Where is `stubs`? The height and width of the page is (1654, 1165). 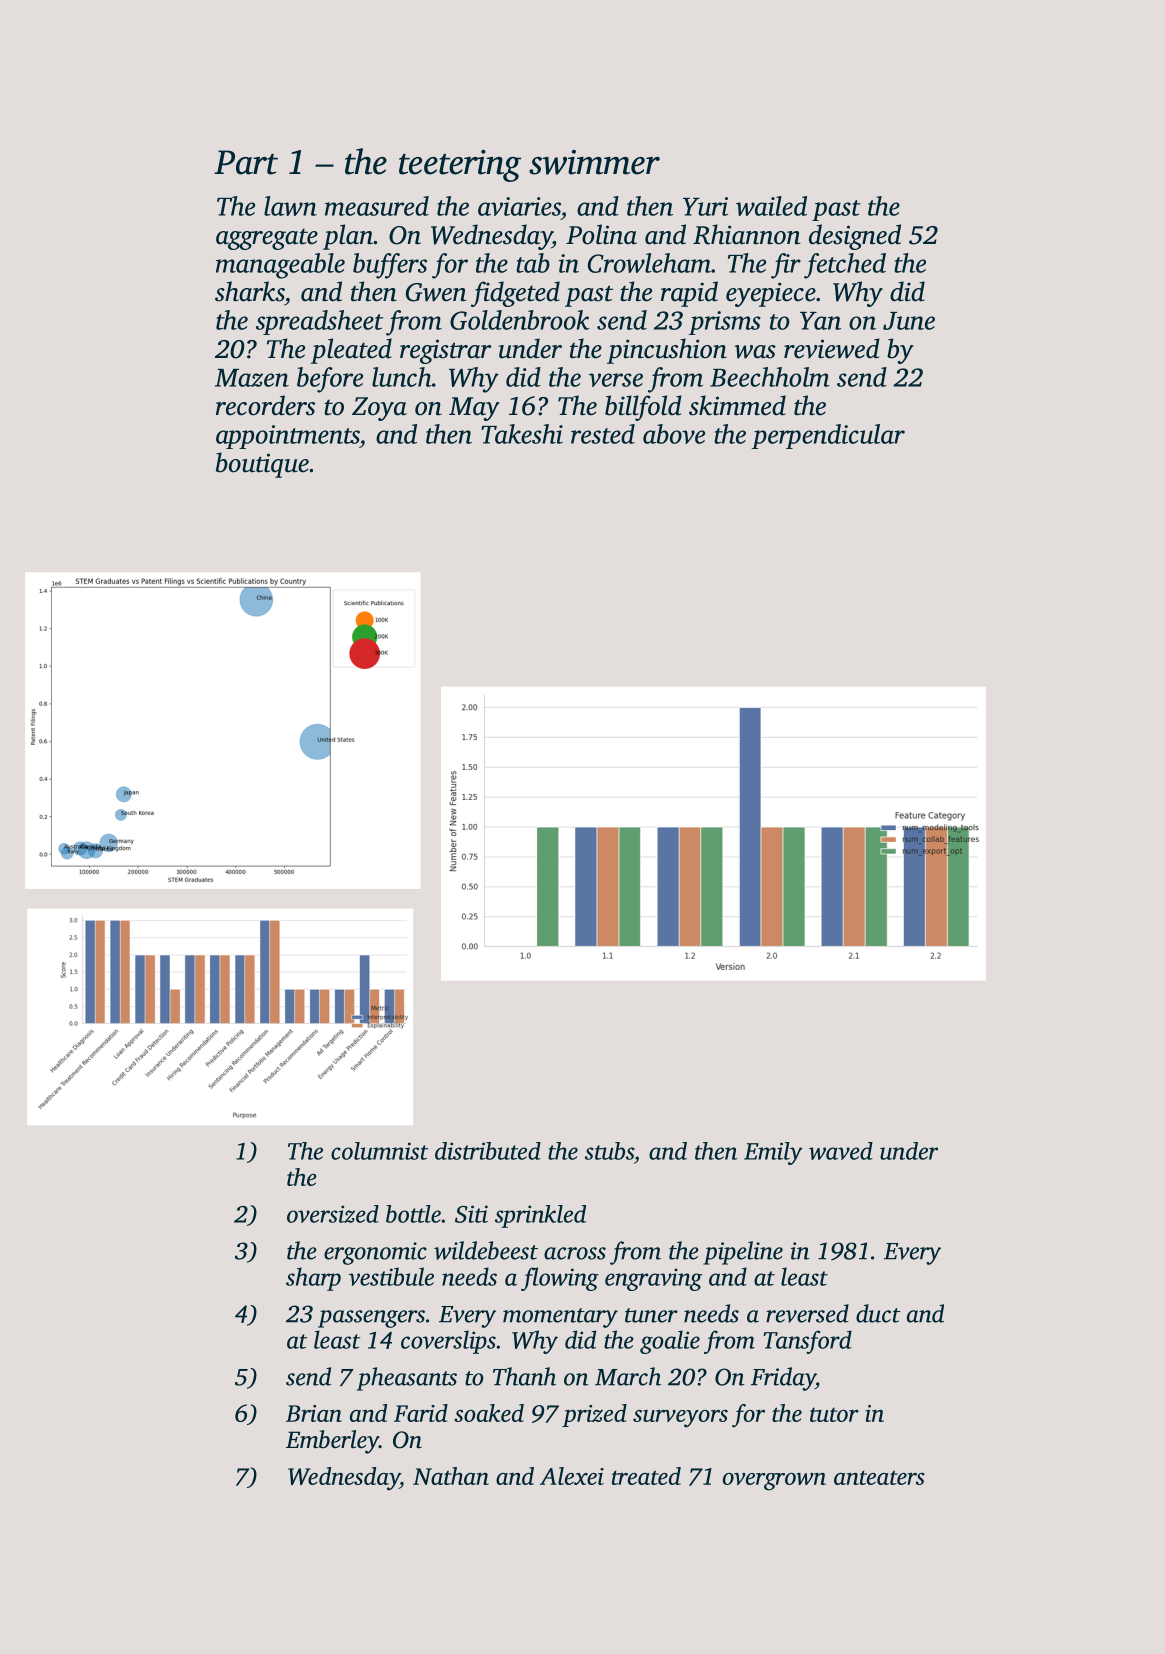 stubs is located at coordinates (609, 1151).
